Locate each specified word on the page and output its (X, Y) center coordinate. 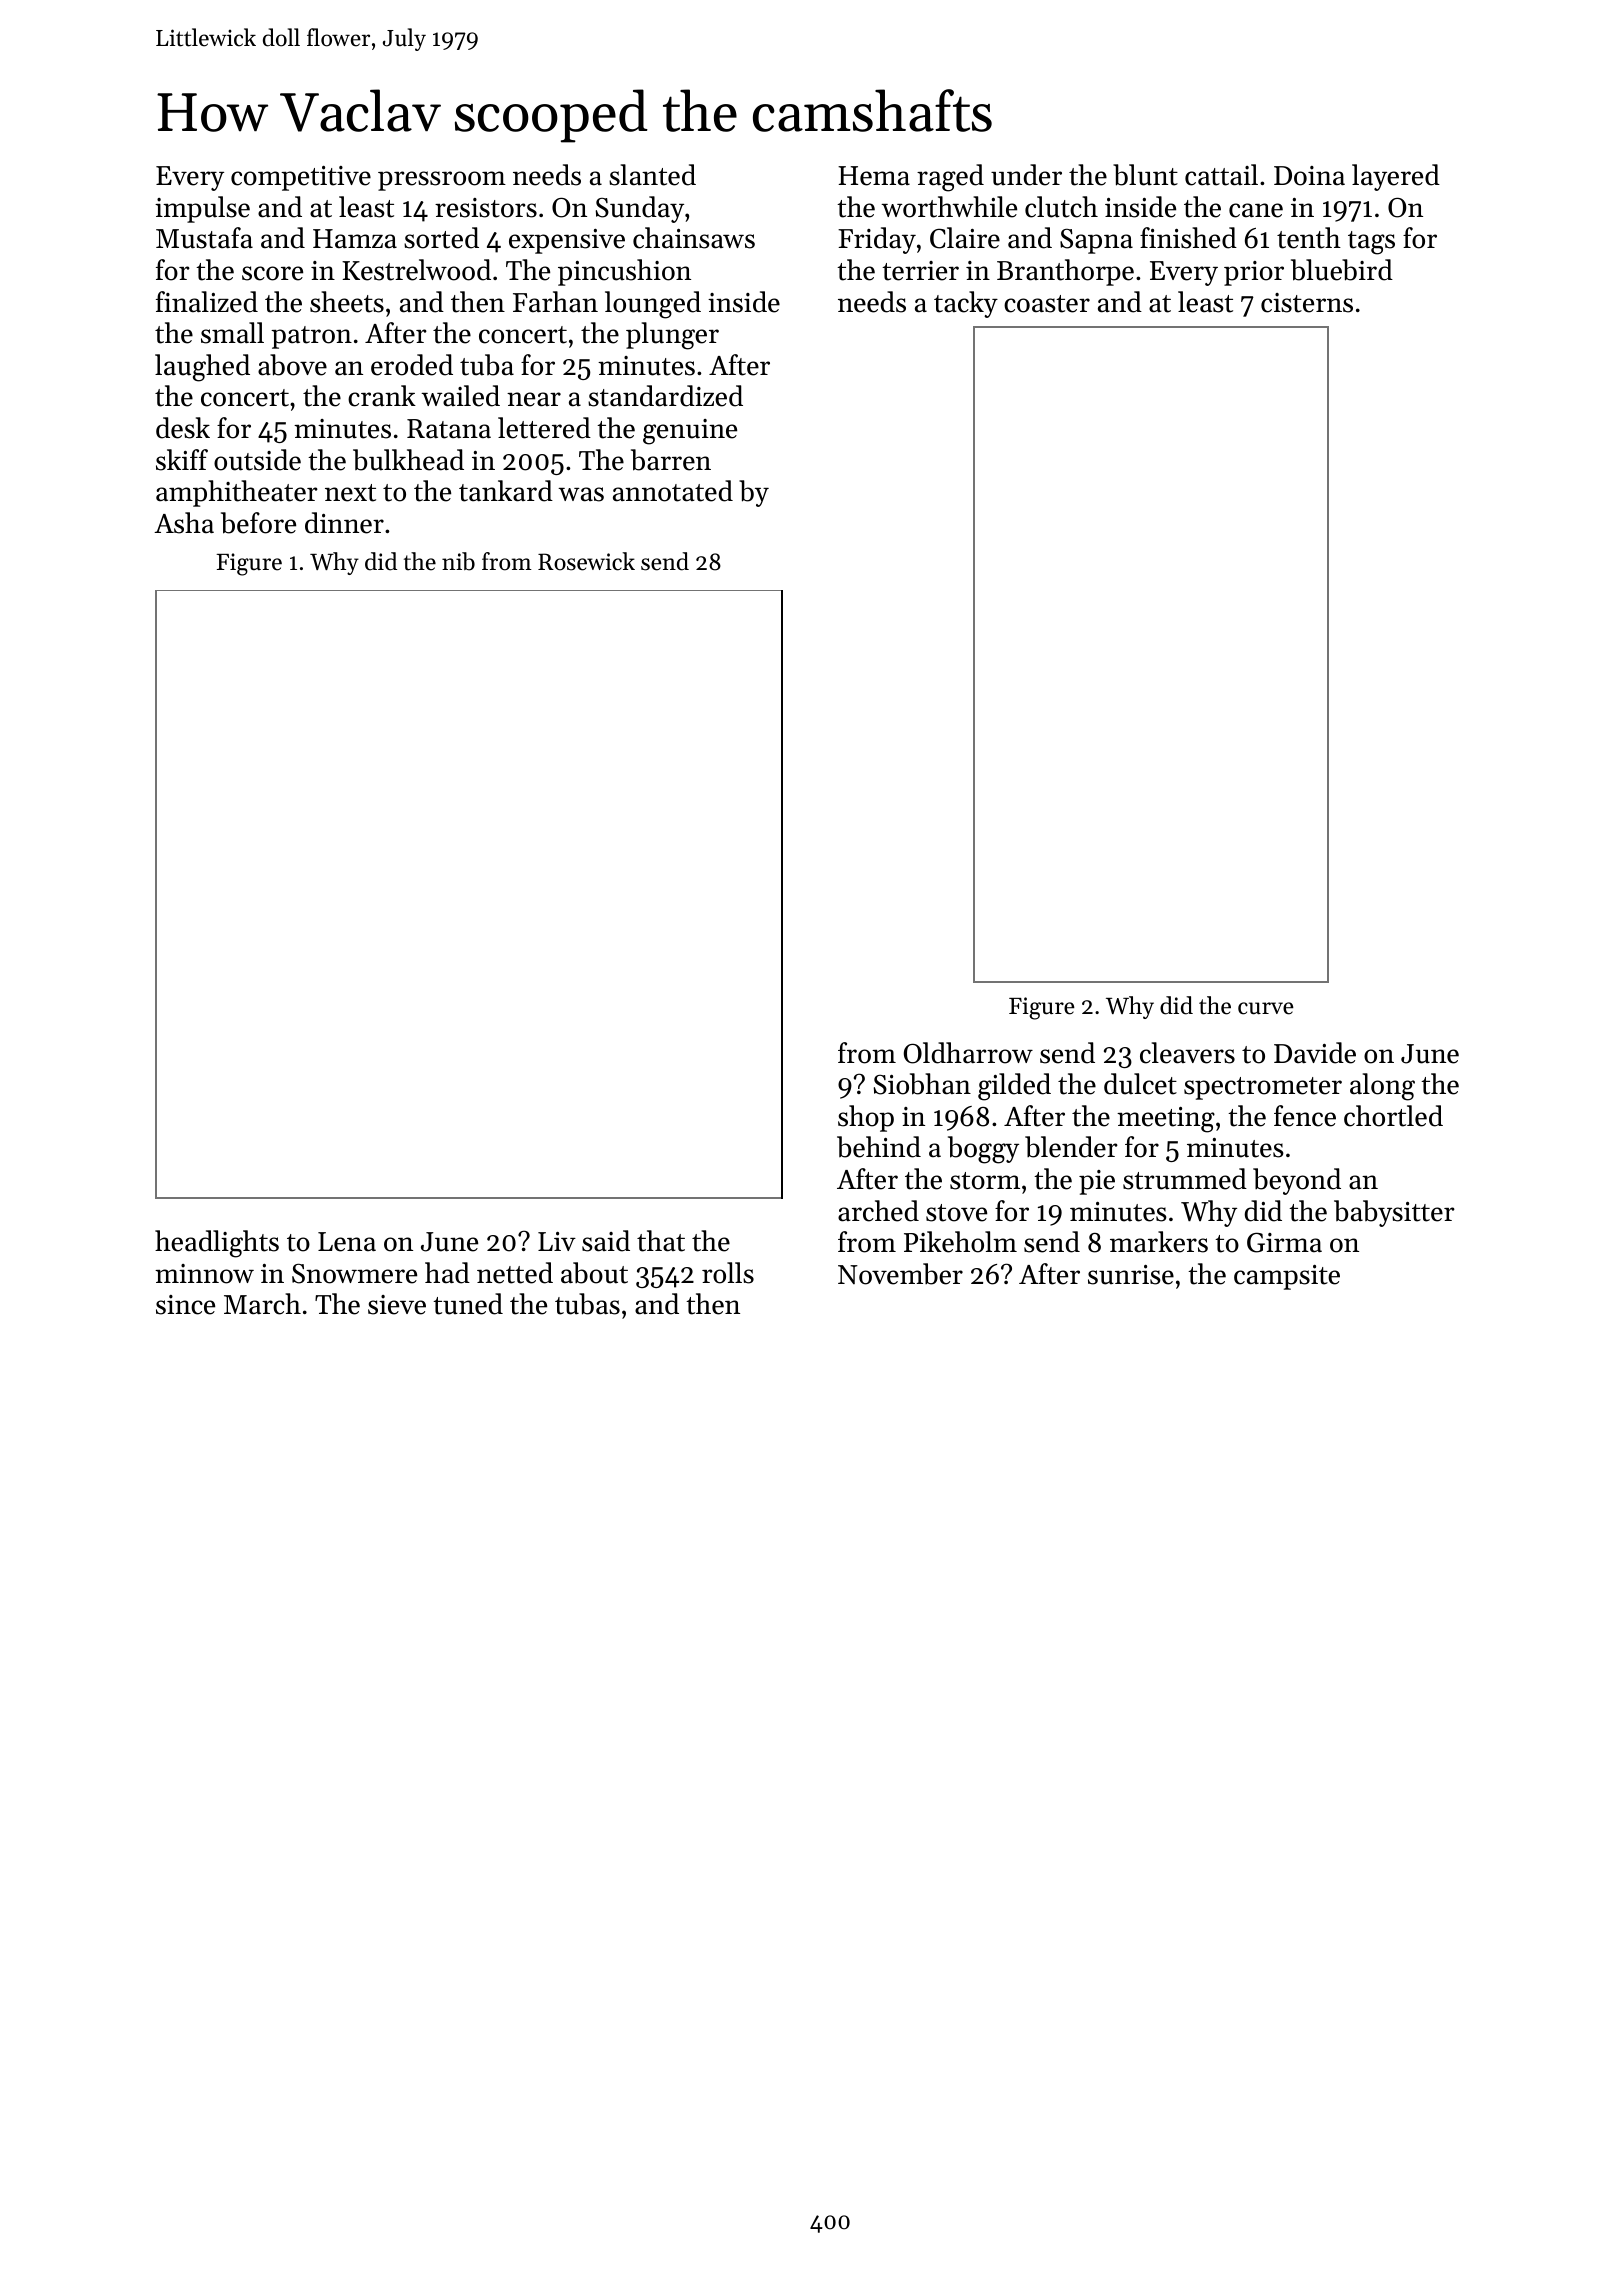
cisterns (1307, 303)
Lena (347, 1242)
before (258, 523)
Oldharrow (968, 1053)
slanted (652, 175)
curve (1266, 1008)
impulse (202, 209)
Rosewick (586, 561)
